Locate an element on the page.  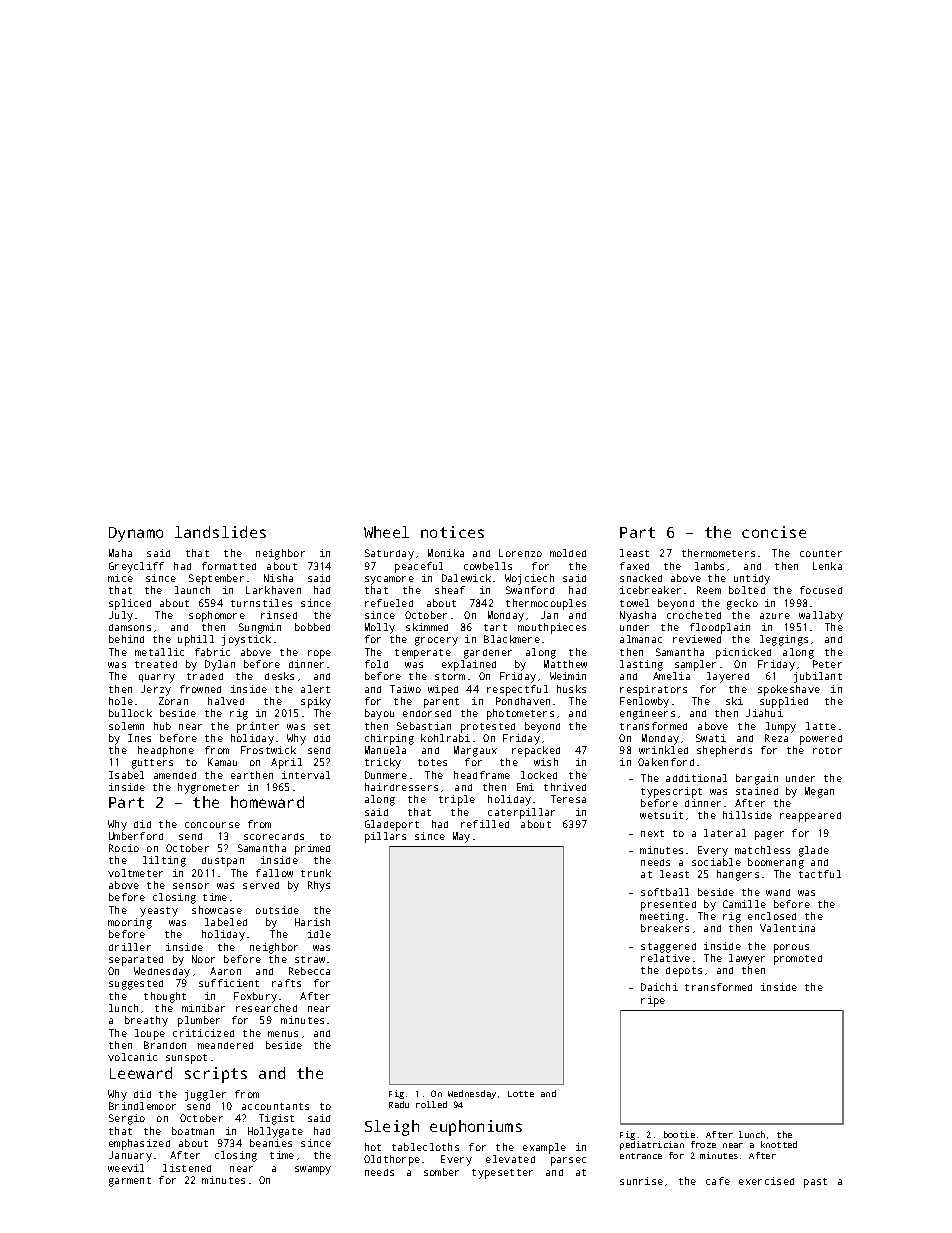
faxed is located at coordinates (634, 566).
